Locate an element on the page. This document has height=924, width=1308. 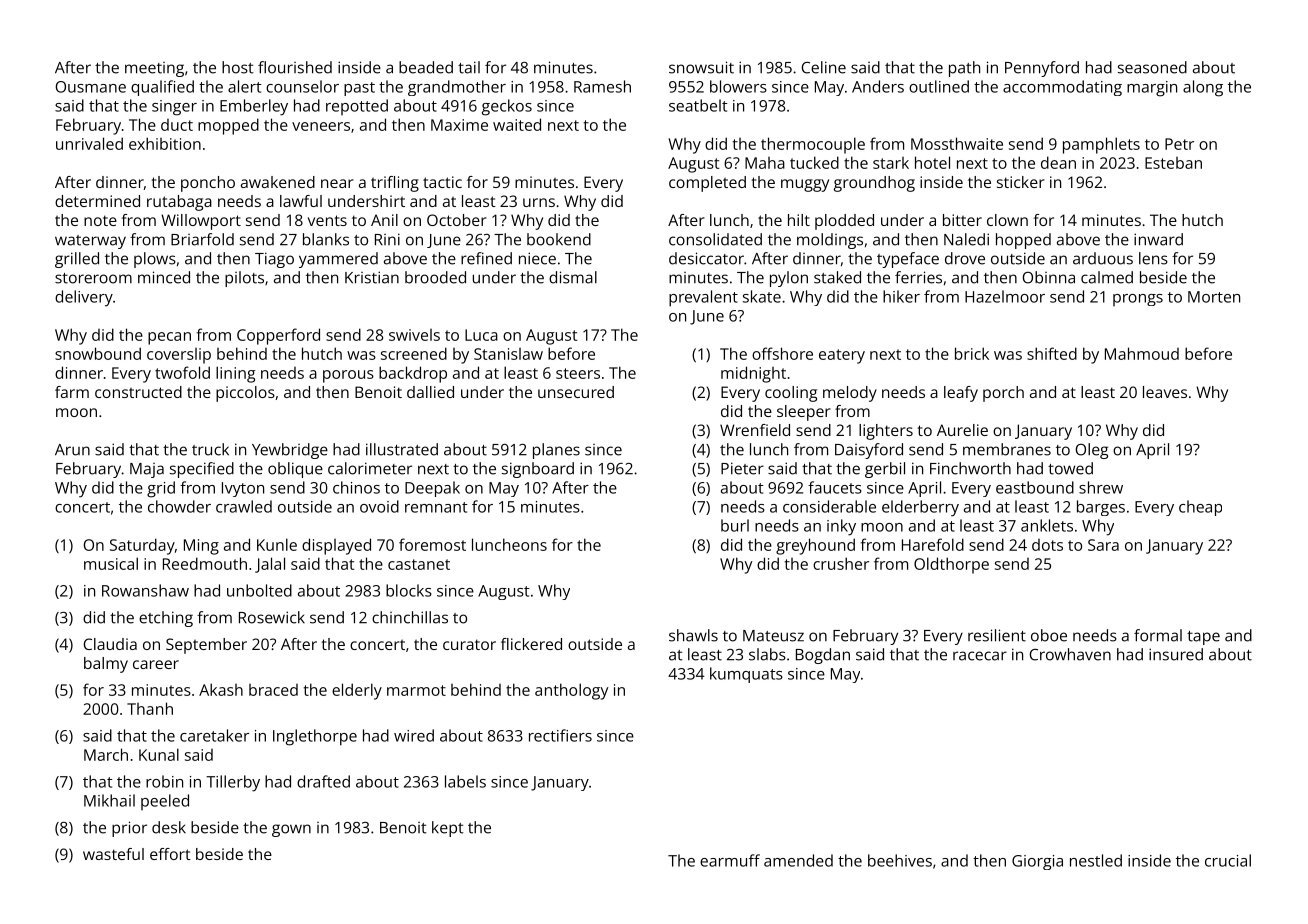
prongs is located at coordinates (1138, 300).
